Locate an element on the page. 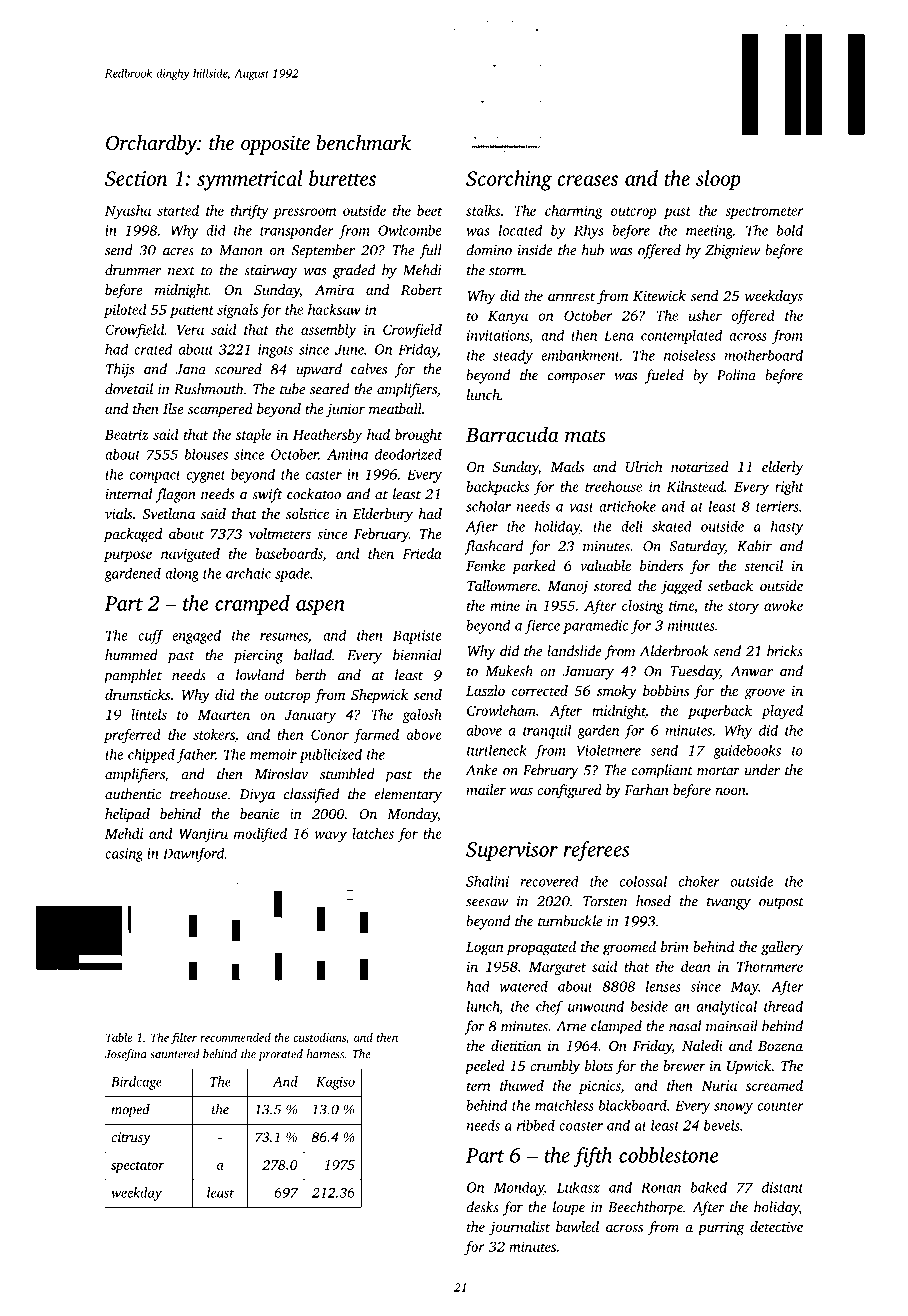  hub is located at coordinates (593, 250).
